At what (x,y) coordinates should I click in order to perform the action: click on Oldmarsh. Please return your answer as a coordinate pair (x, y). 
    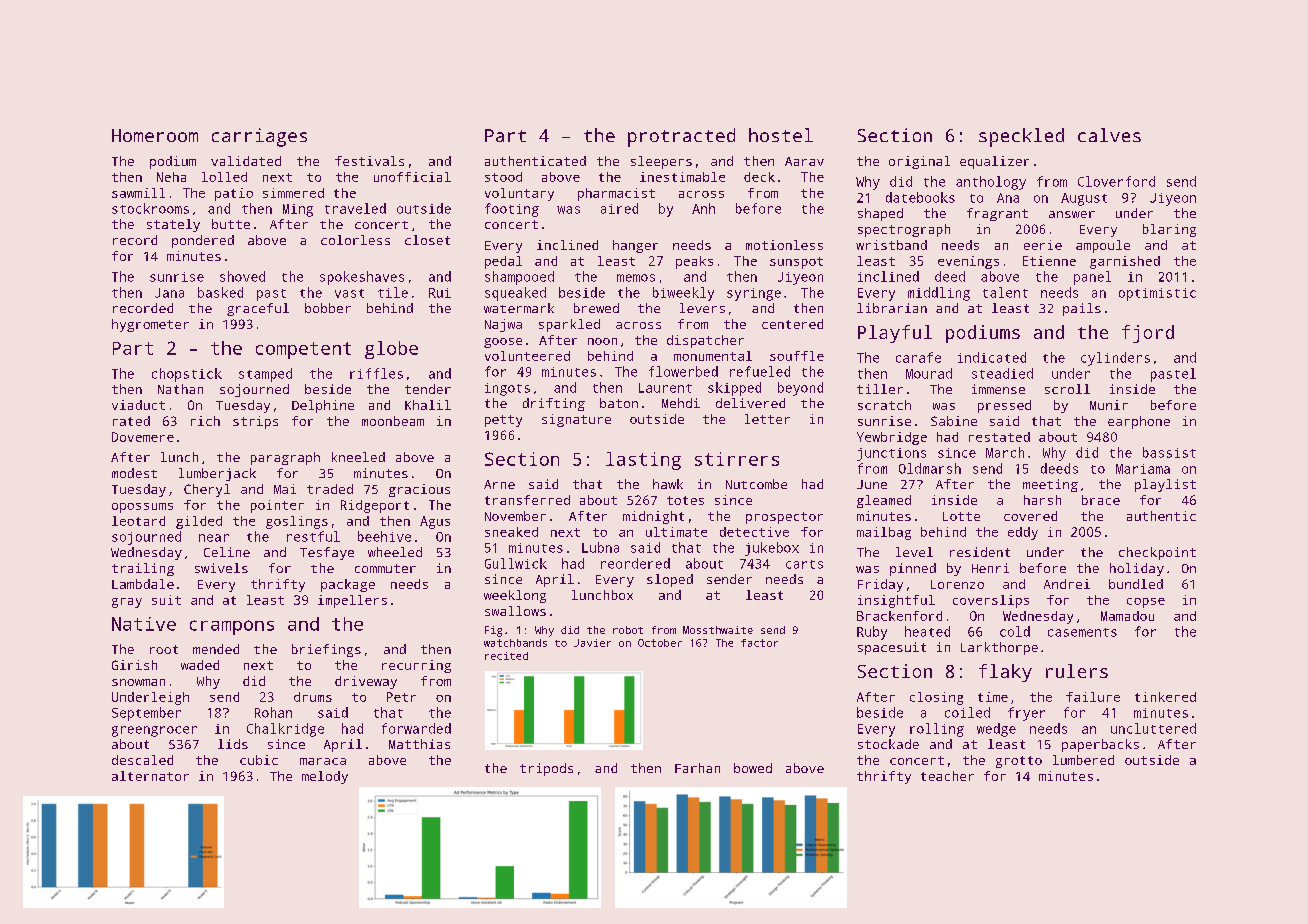
    Looking at the image, I should click on (930, 468).
